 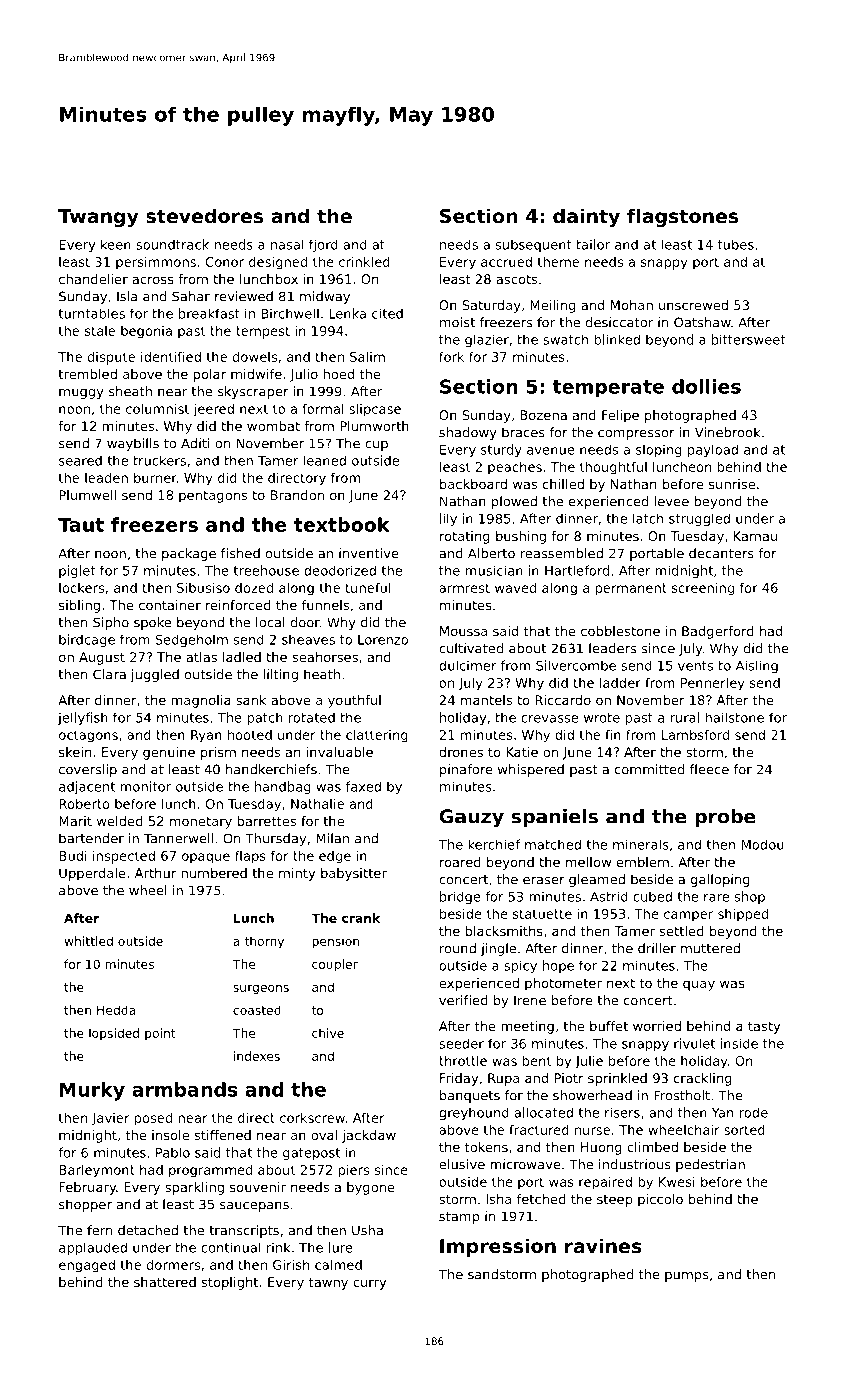 I want to click on fork, so click(x=451, y=357).
